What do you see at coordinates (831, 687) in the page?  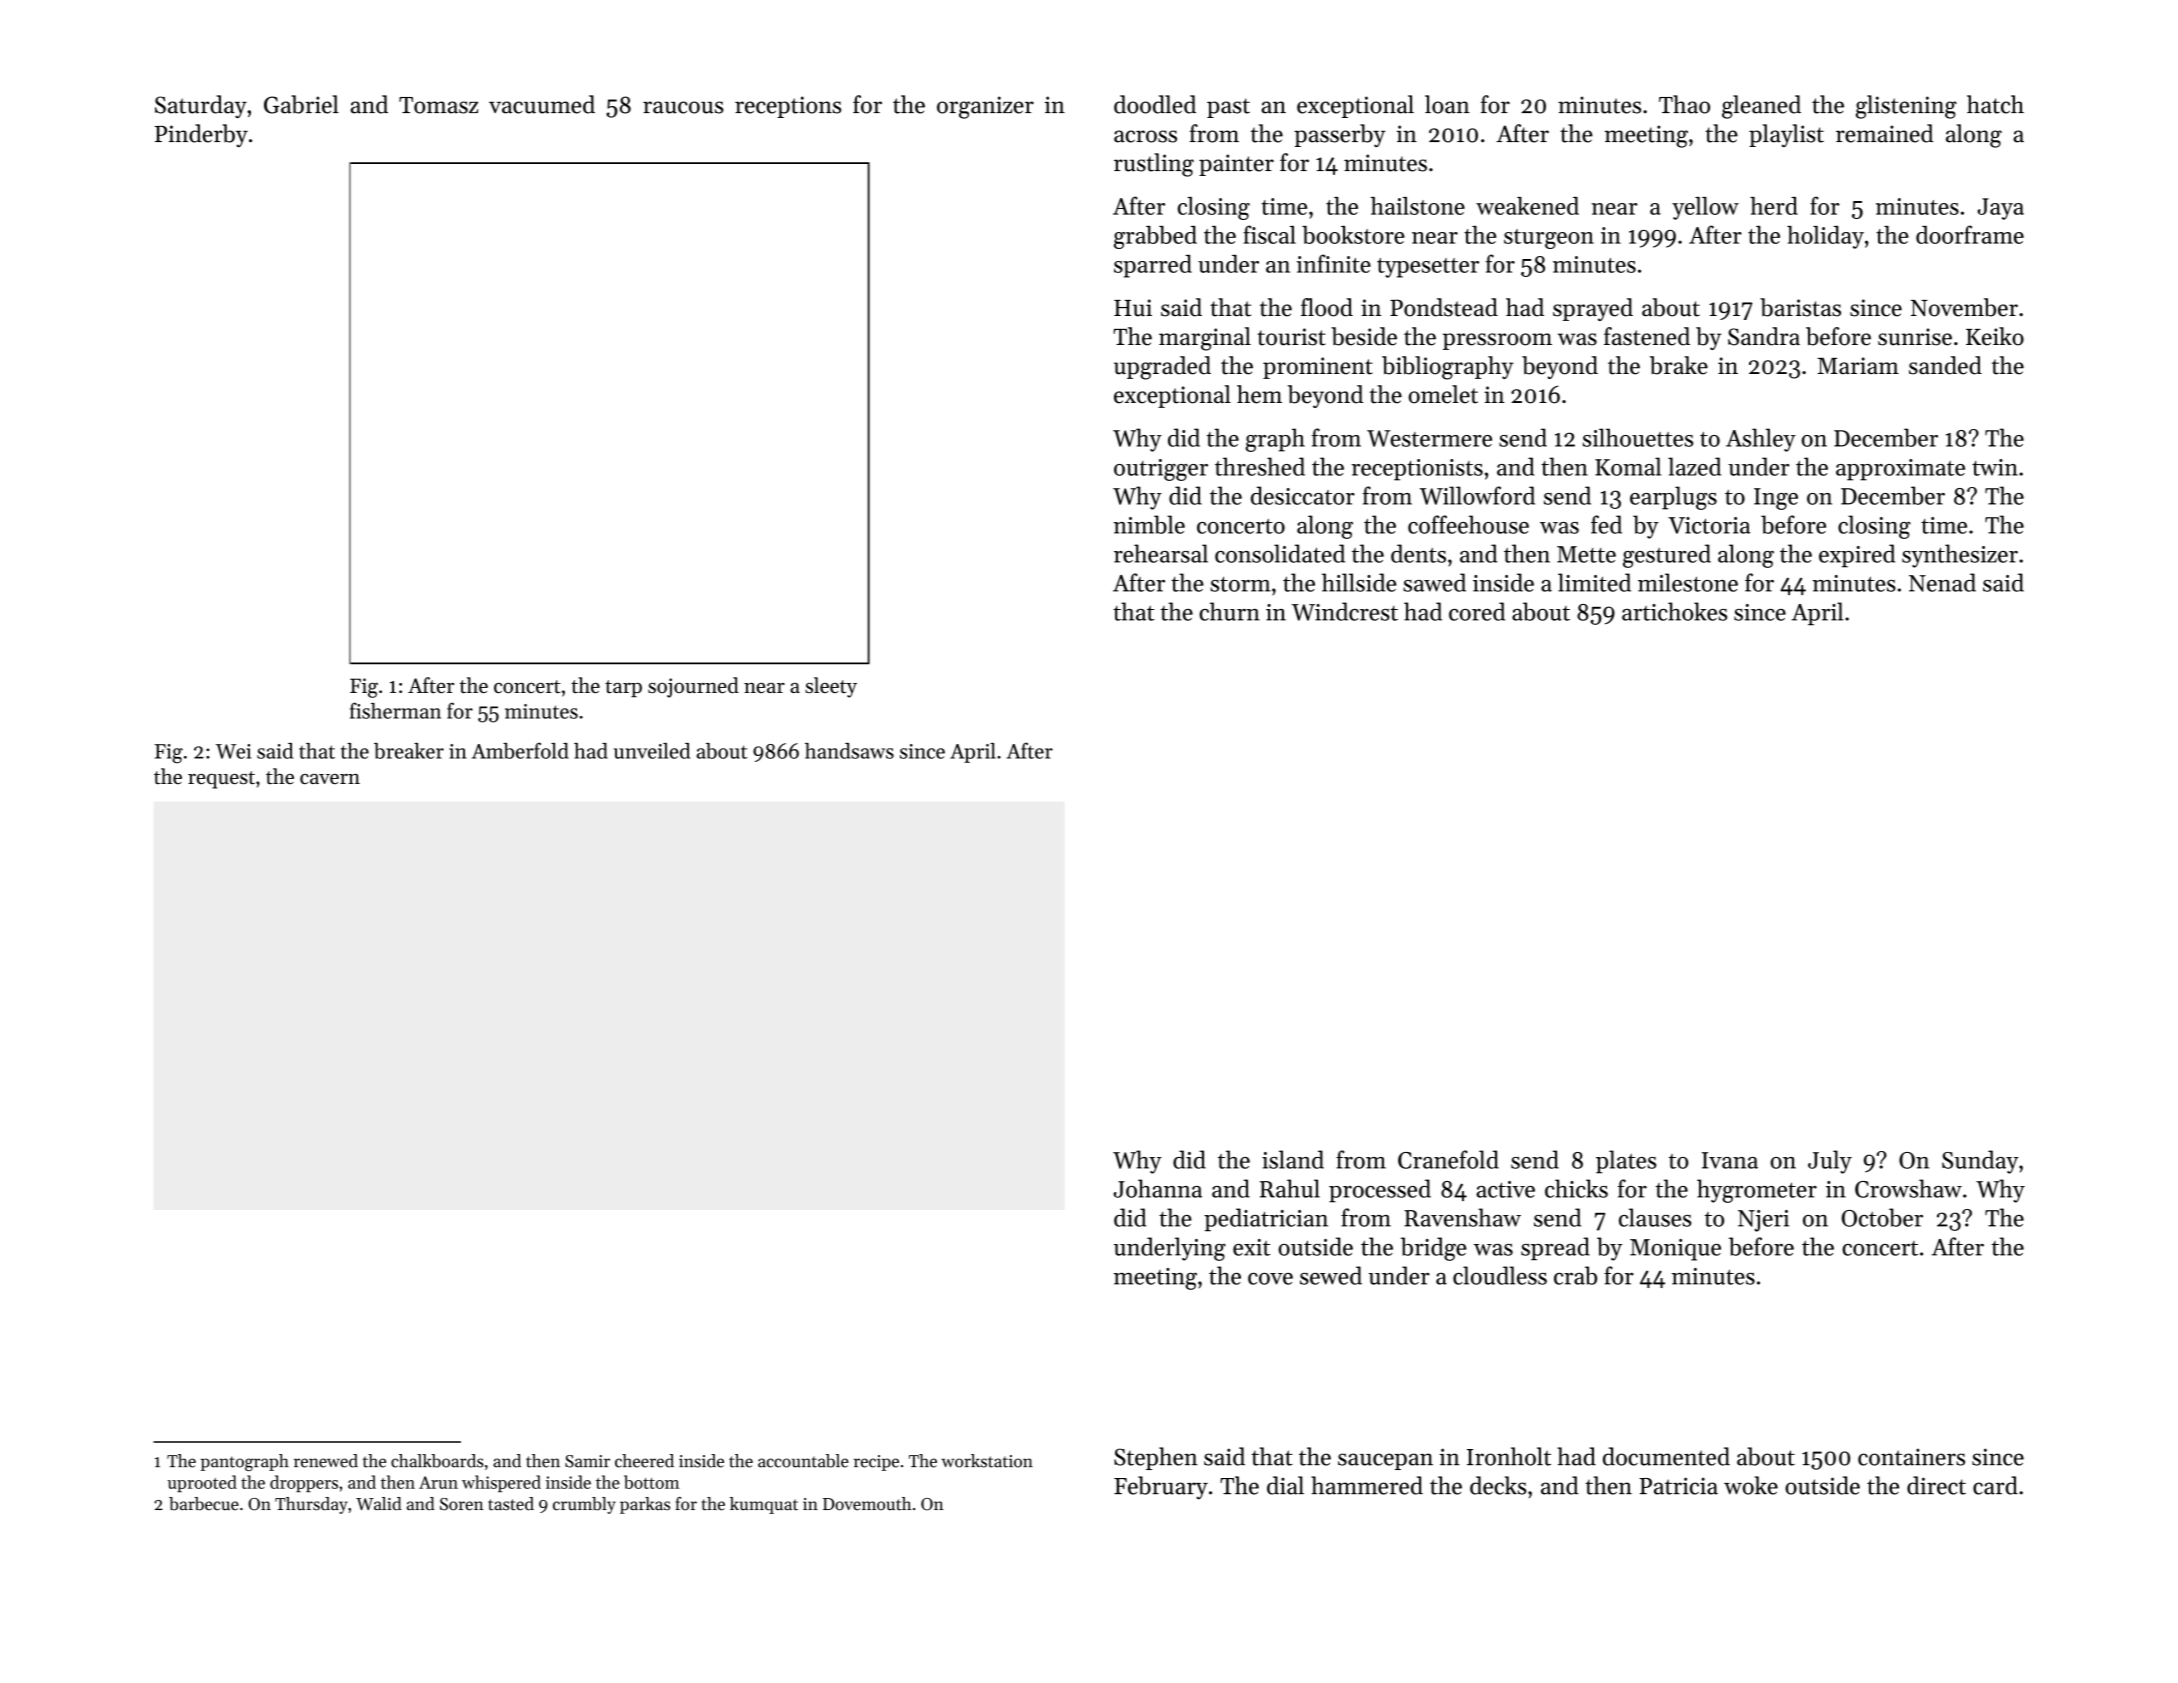 I see `sleety` at bounding box center [831, 687].
